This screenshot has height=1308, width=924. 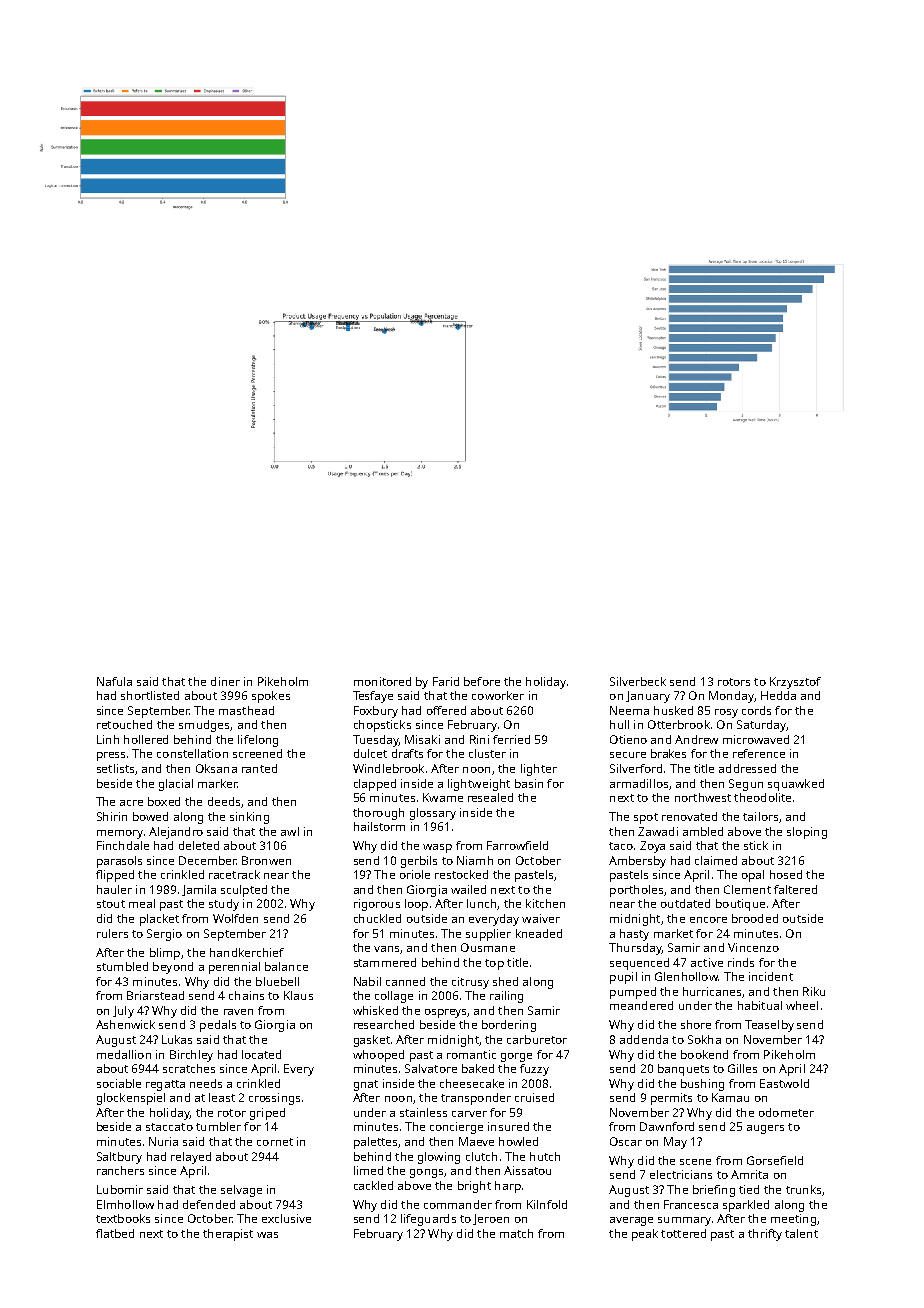 I want to click on boutique, so click(x=740, y=905).
